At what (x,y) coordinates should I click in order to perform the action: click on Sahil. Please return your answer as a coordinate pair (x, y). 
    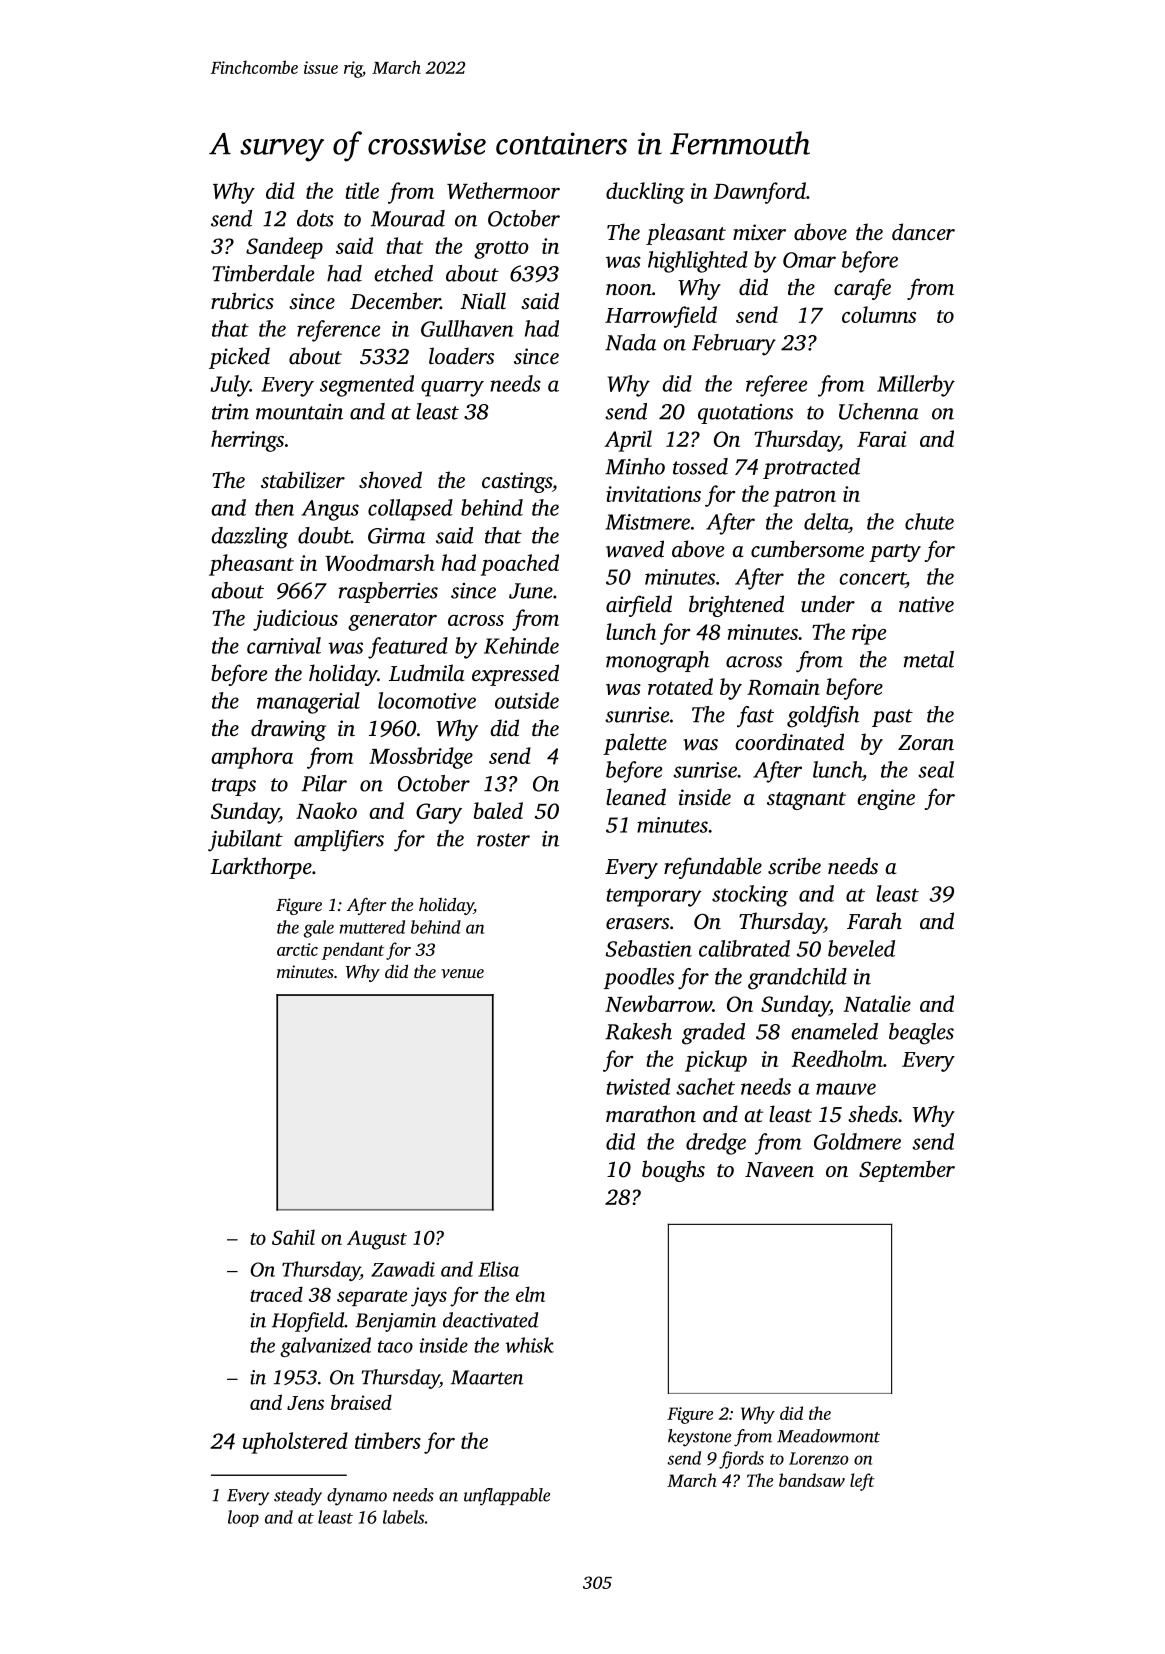
    Looking at the image, I should click on (293, 1237).
